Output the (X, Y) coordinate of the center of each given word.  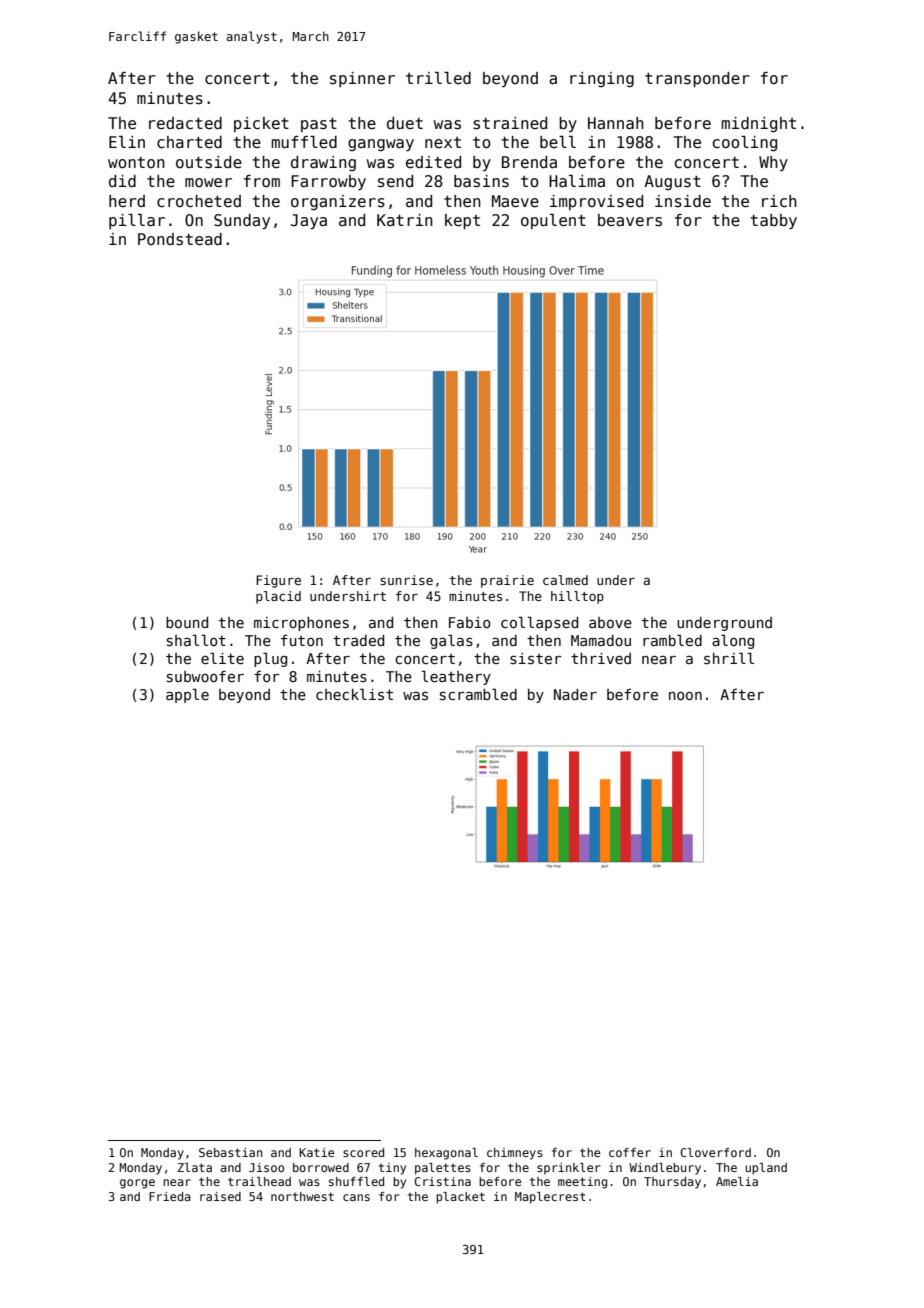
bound (187, 622)
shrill (729, 658)
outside (209, 162)
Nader (575, 694)
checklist (354, 694)
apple (187, 695)
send (395, 181)
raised (220, 1196)
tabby (773, 221)
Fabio (469, 622)
